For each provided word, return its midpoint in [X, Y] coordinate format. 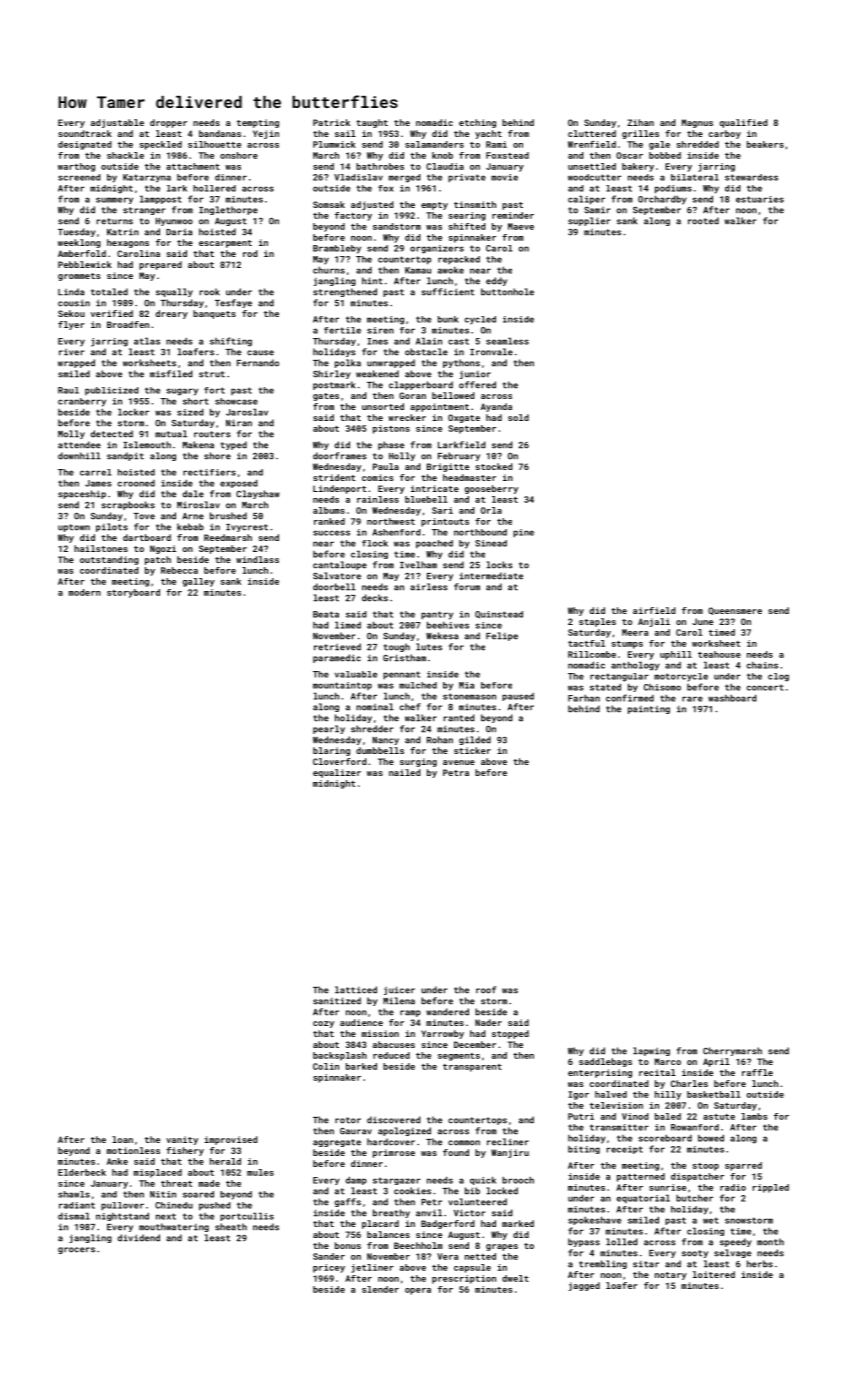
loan [122, 1139]
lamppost [161, 199]
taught [372, 123]
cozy [323, 1024]
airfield [654, 610]
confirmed [630, 698]
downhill [79, 456]
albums [329, 510]
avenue [459, 762]
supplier [589, 221]
